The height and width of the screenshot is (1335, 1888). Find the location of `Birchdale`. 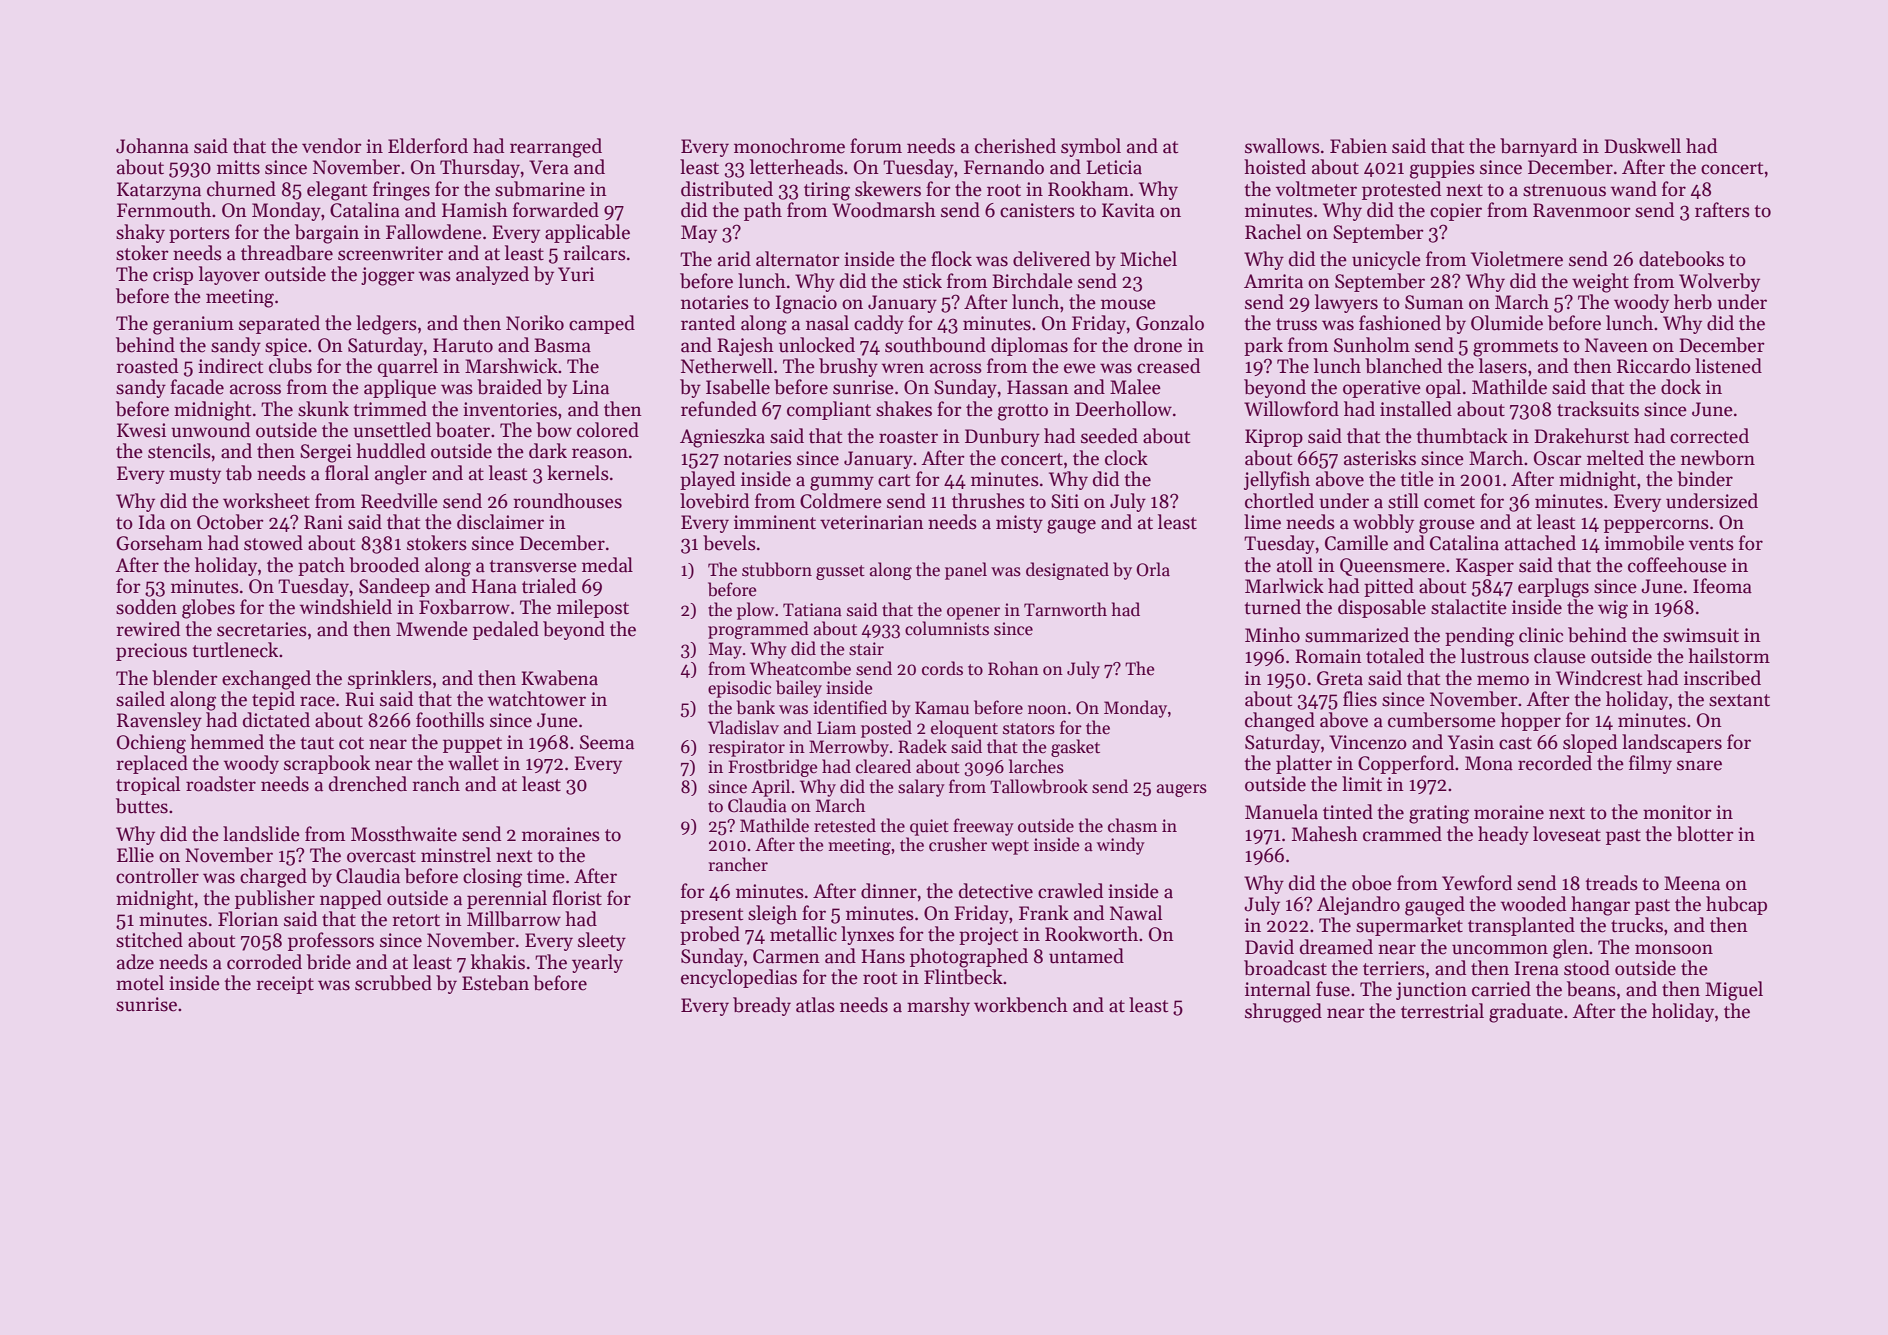

Birchdale is located at coordinates (1032, 281).
